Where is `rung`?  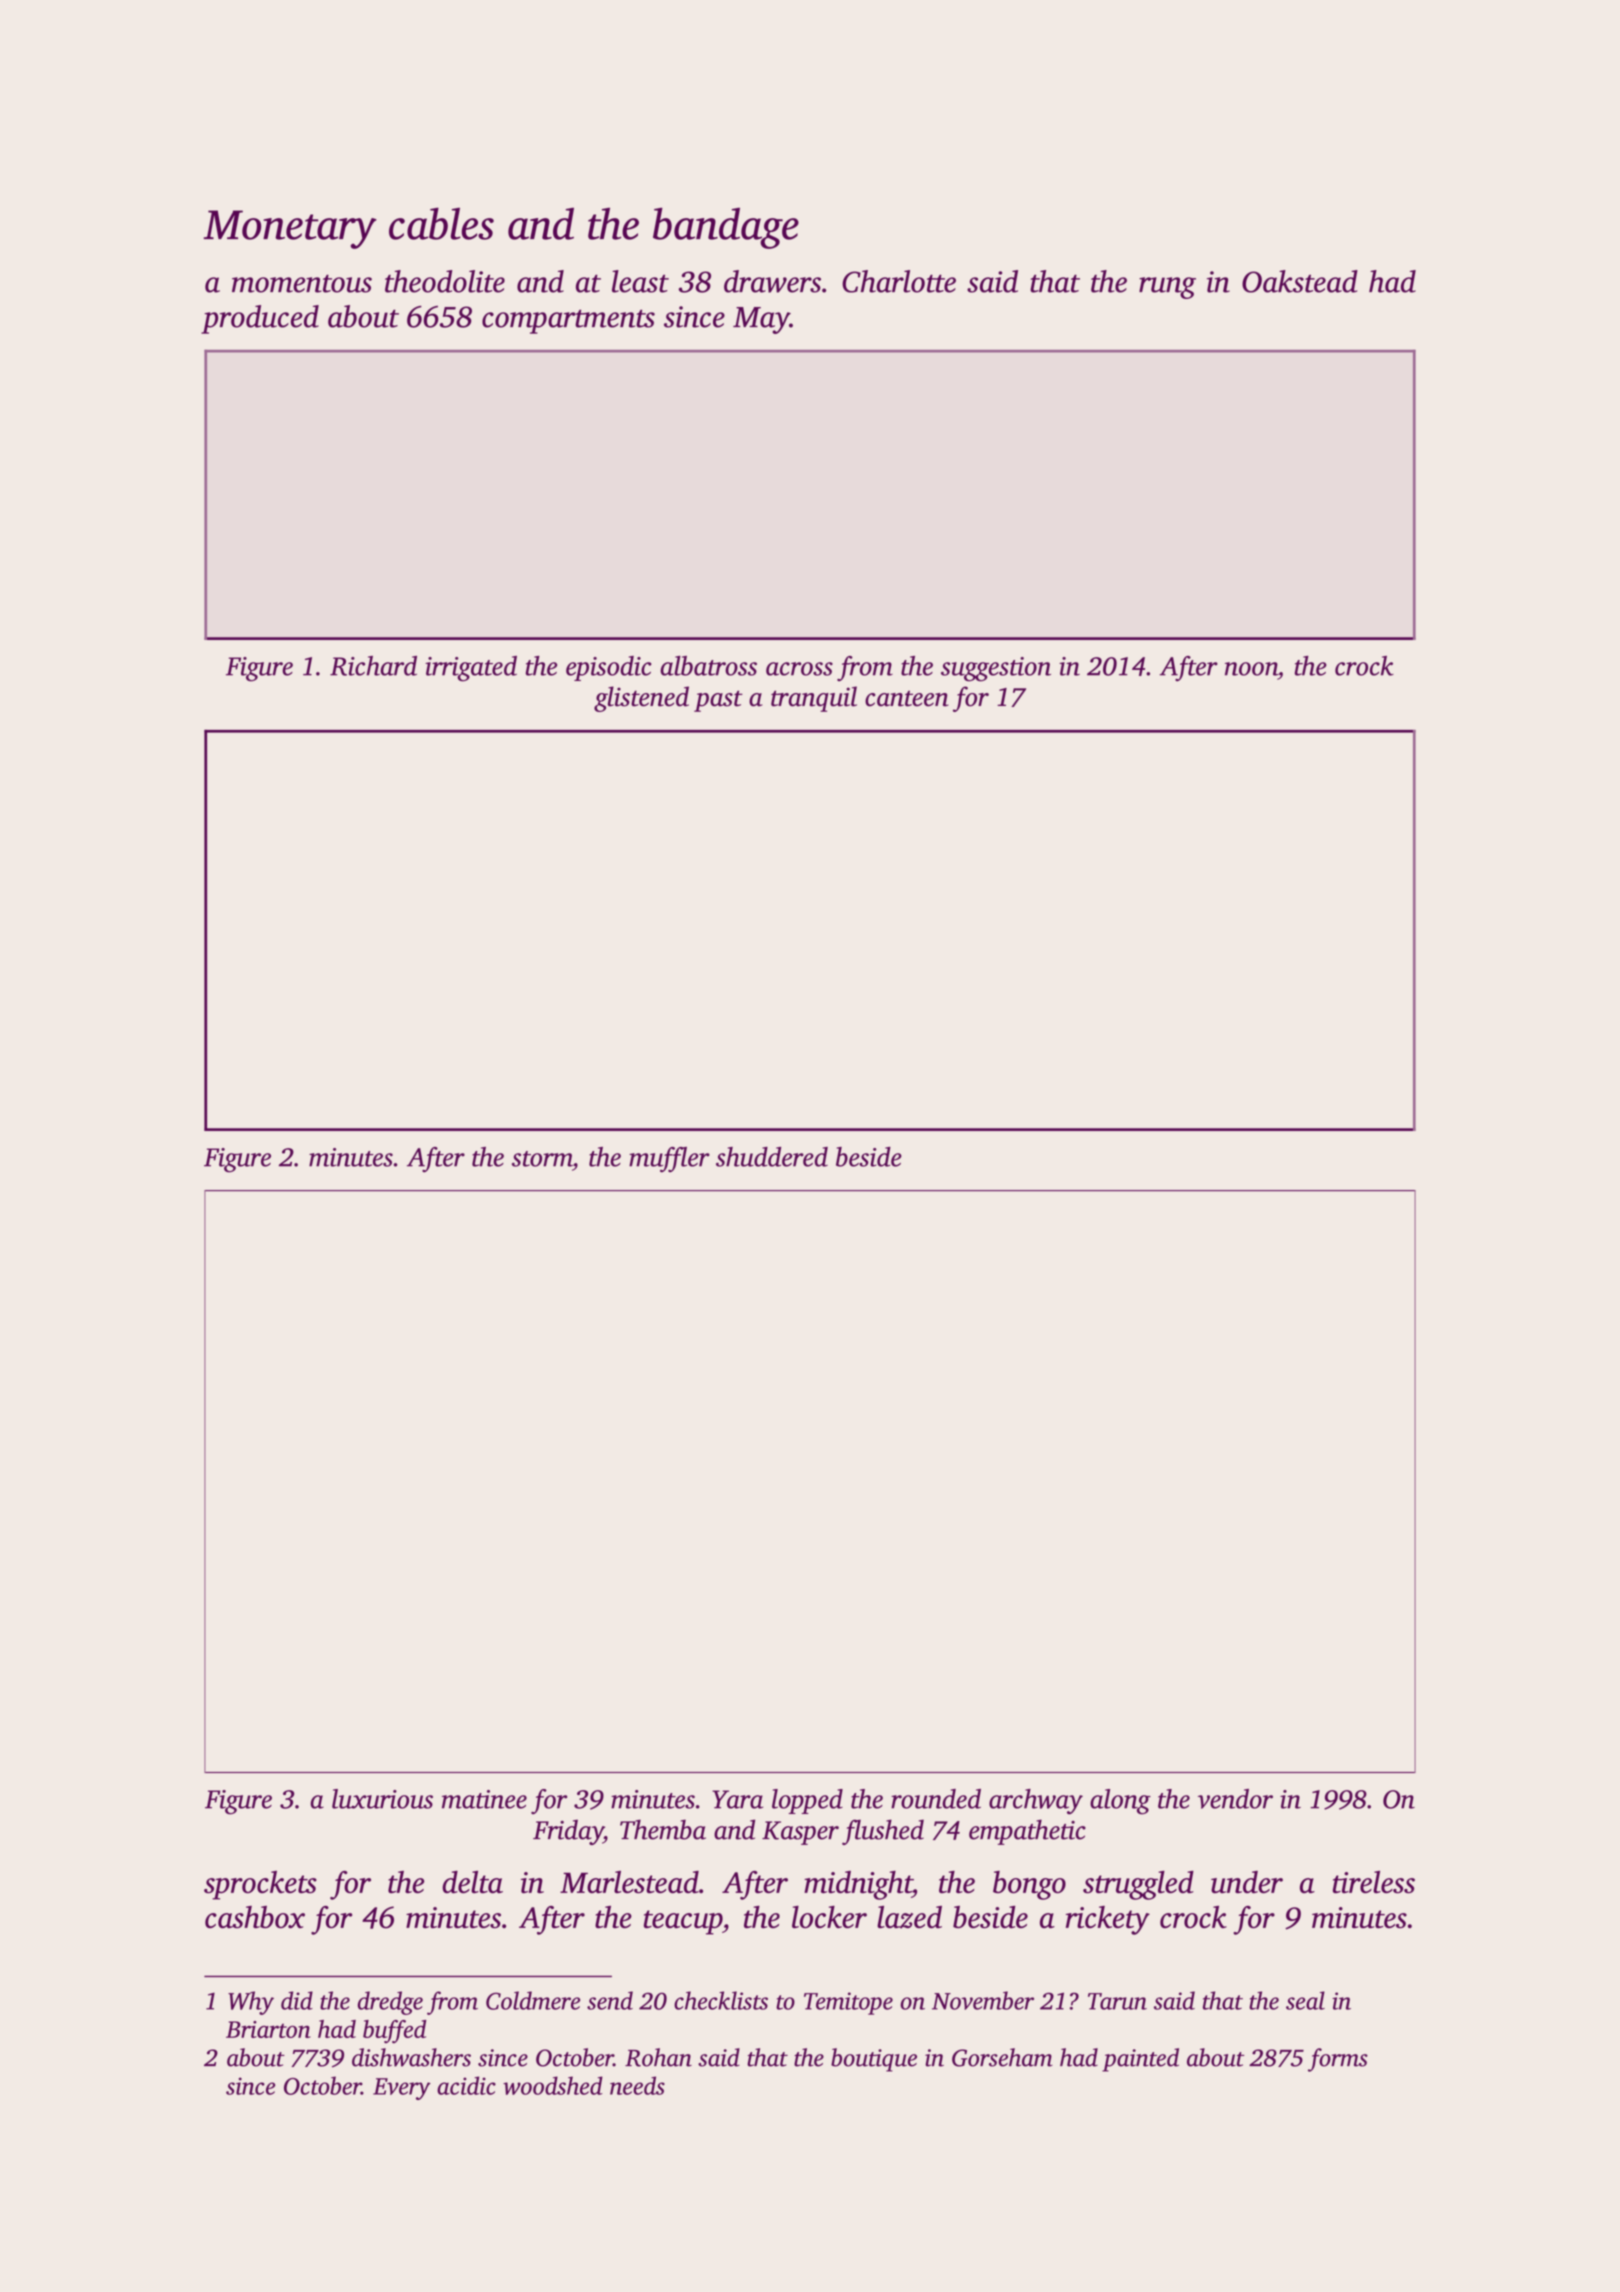 rung is located at coordinates (1167, 288).
